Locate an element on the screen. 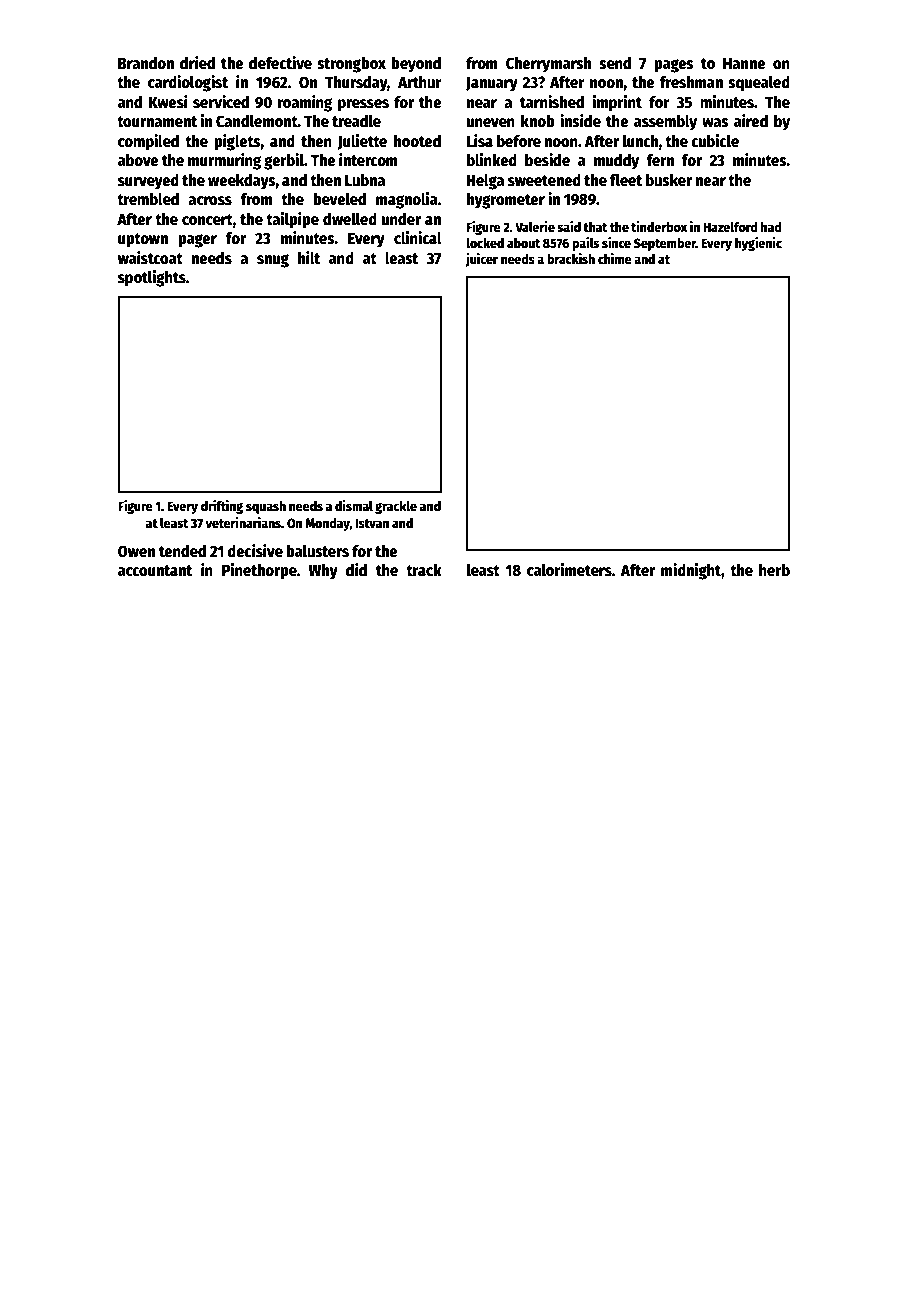  chime is located at coordinates (615, 258).
